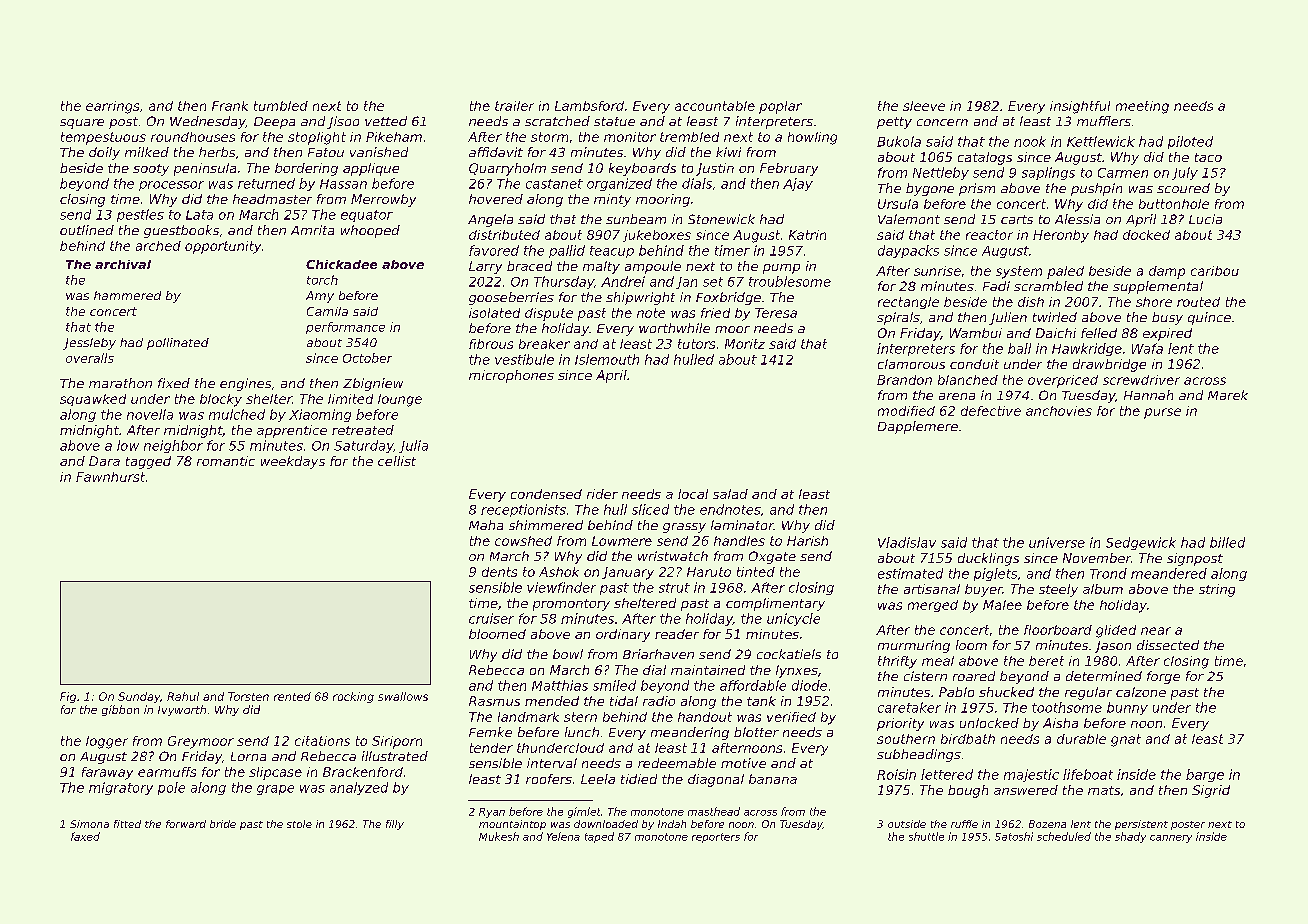  What do you see at coordinates (306, 169) in the screenshot?
I see `bordering` at bounding box center [306, 169].
